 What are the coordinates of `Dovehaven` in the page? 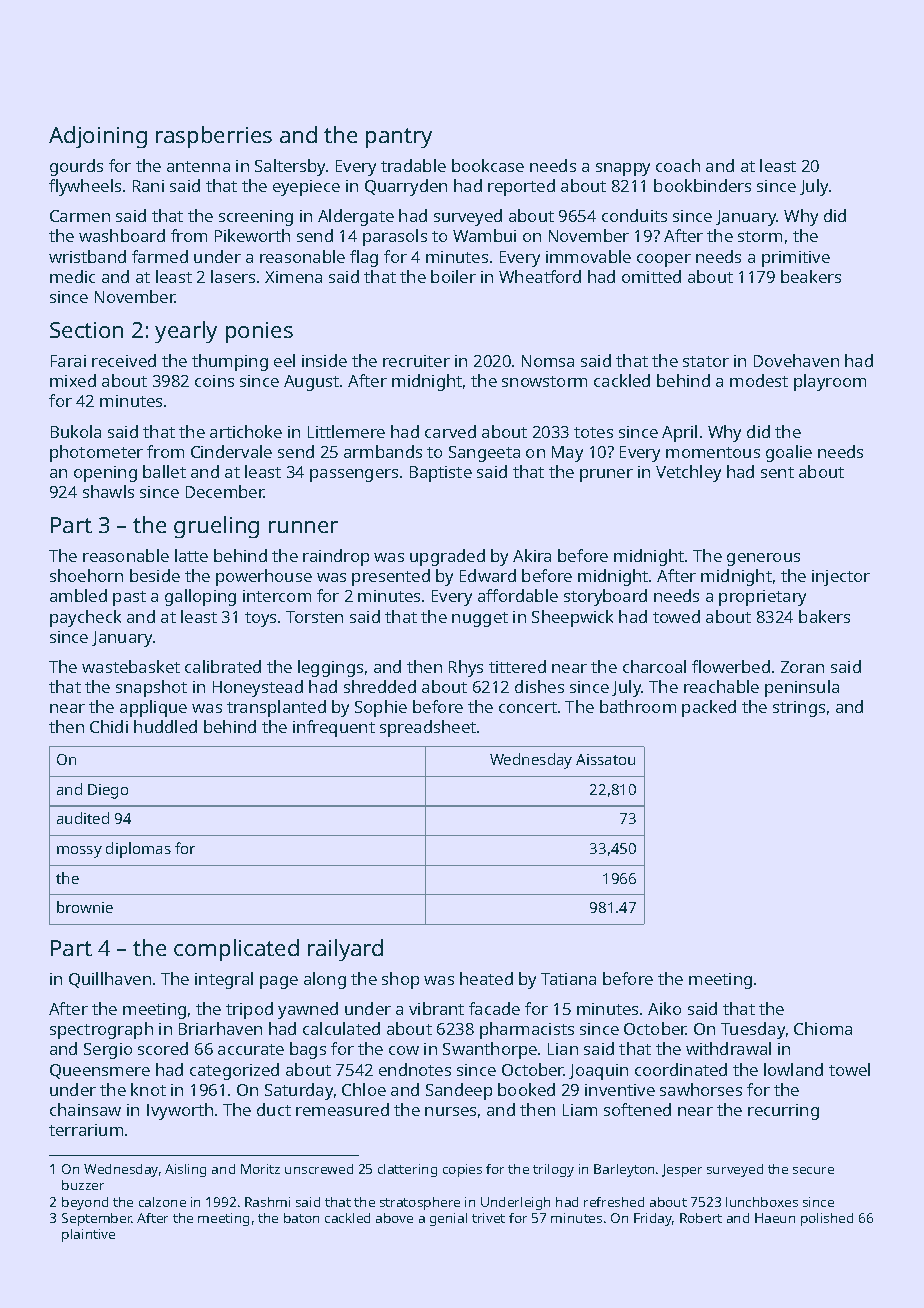 It's located at (796, 360).
